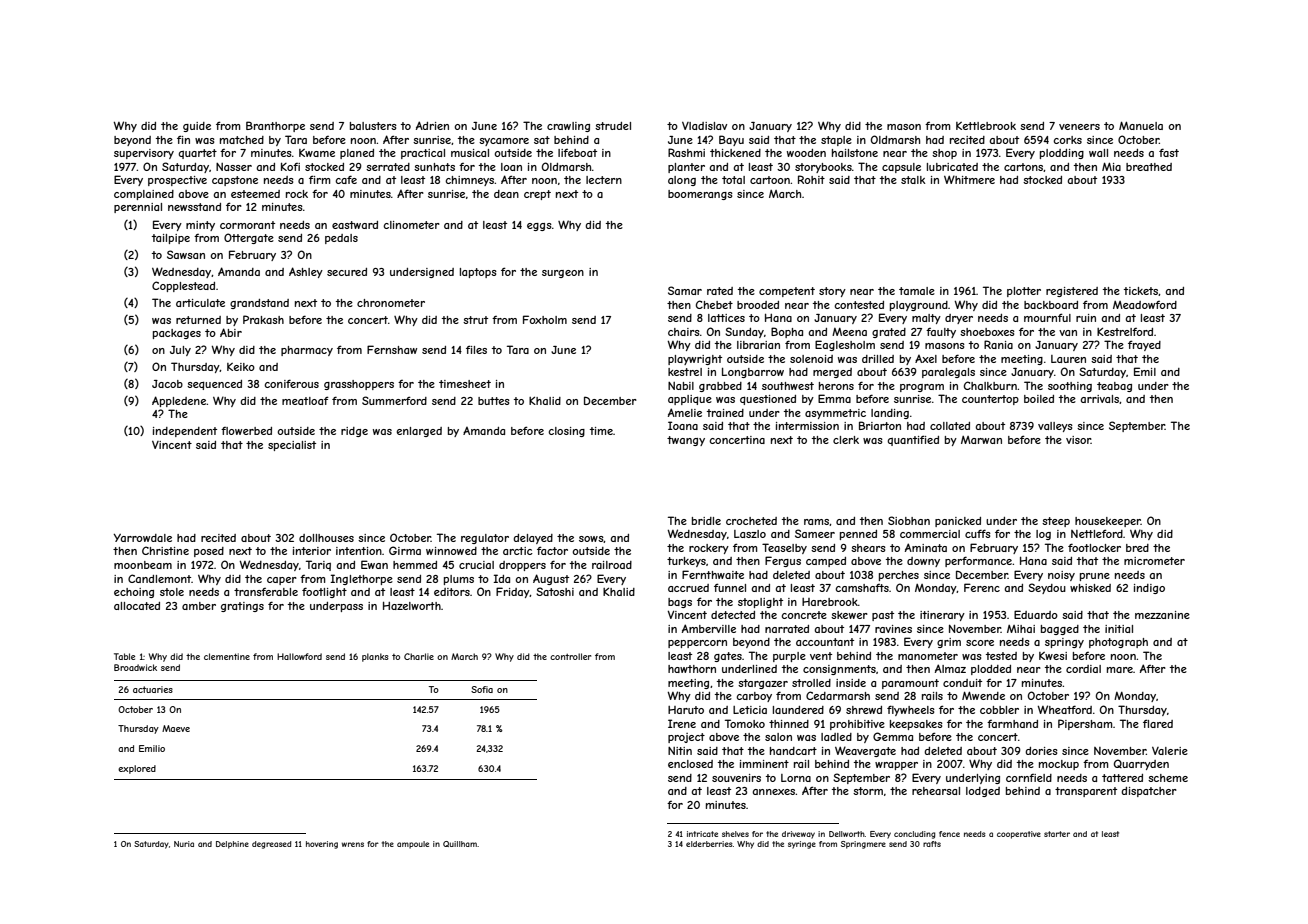  Describe the element at coordinates (185, 432) in the image. I see `independent` at that location.
